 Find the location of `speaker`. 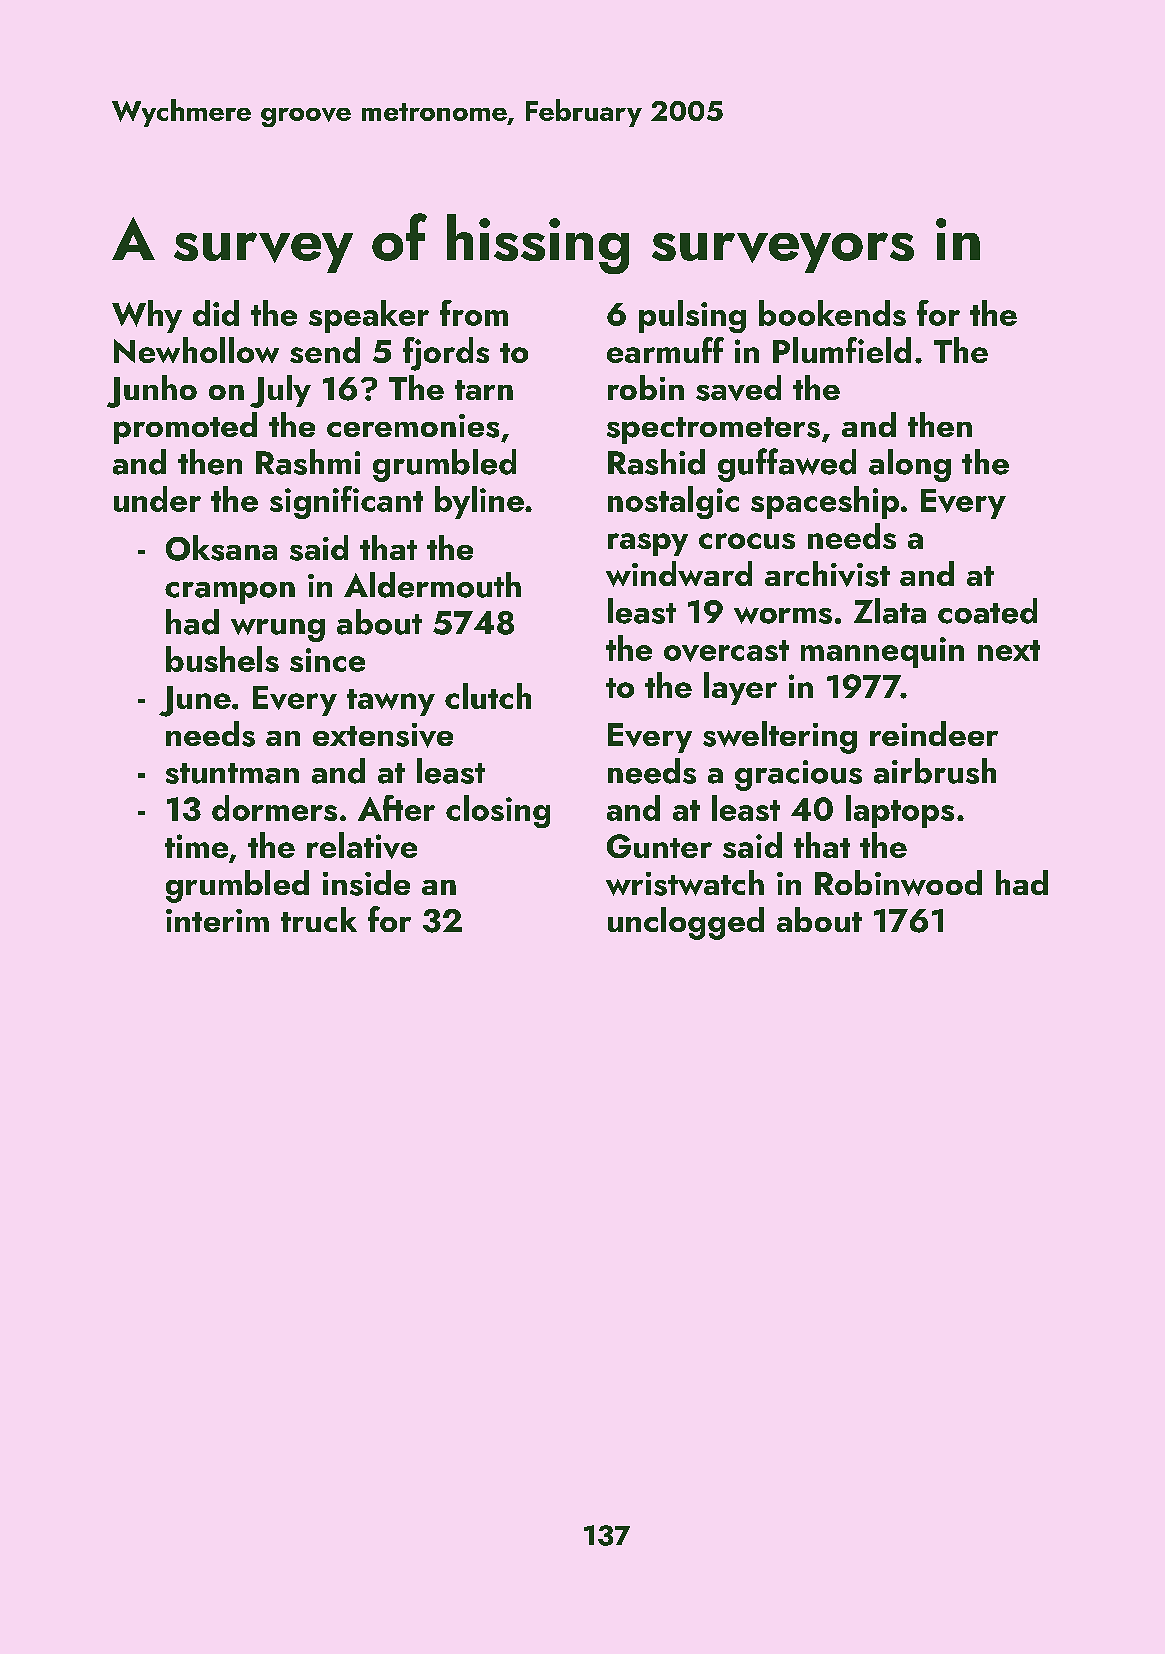

speaker is located at coordinates (369, 316).
